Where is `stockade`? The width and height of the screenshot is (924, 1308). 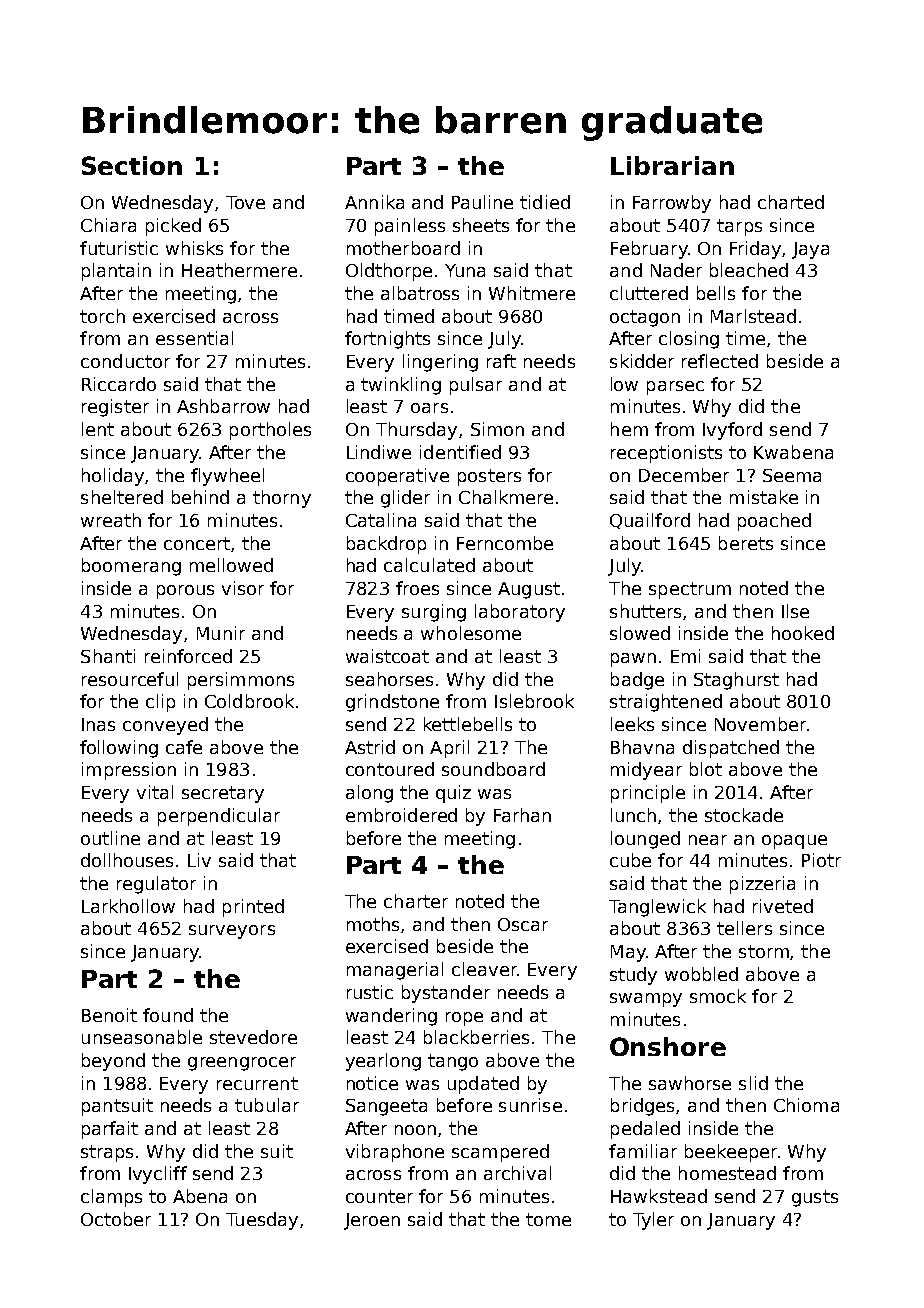
stockade is located at coordinates (744, 815).
